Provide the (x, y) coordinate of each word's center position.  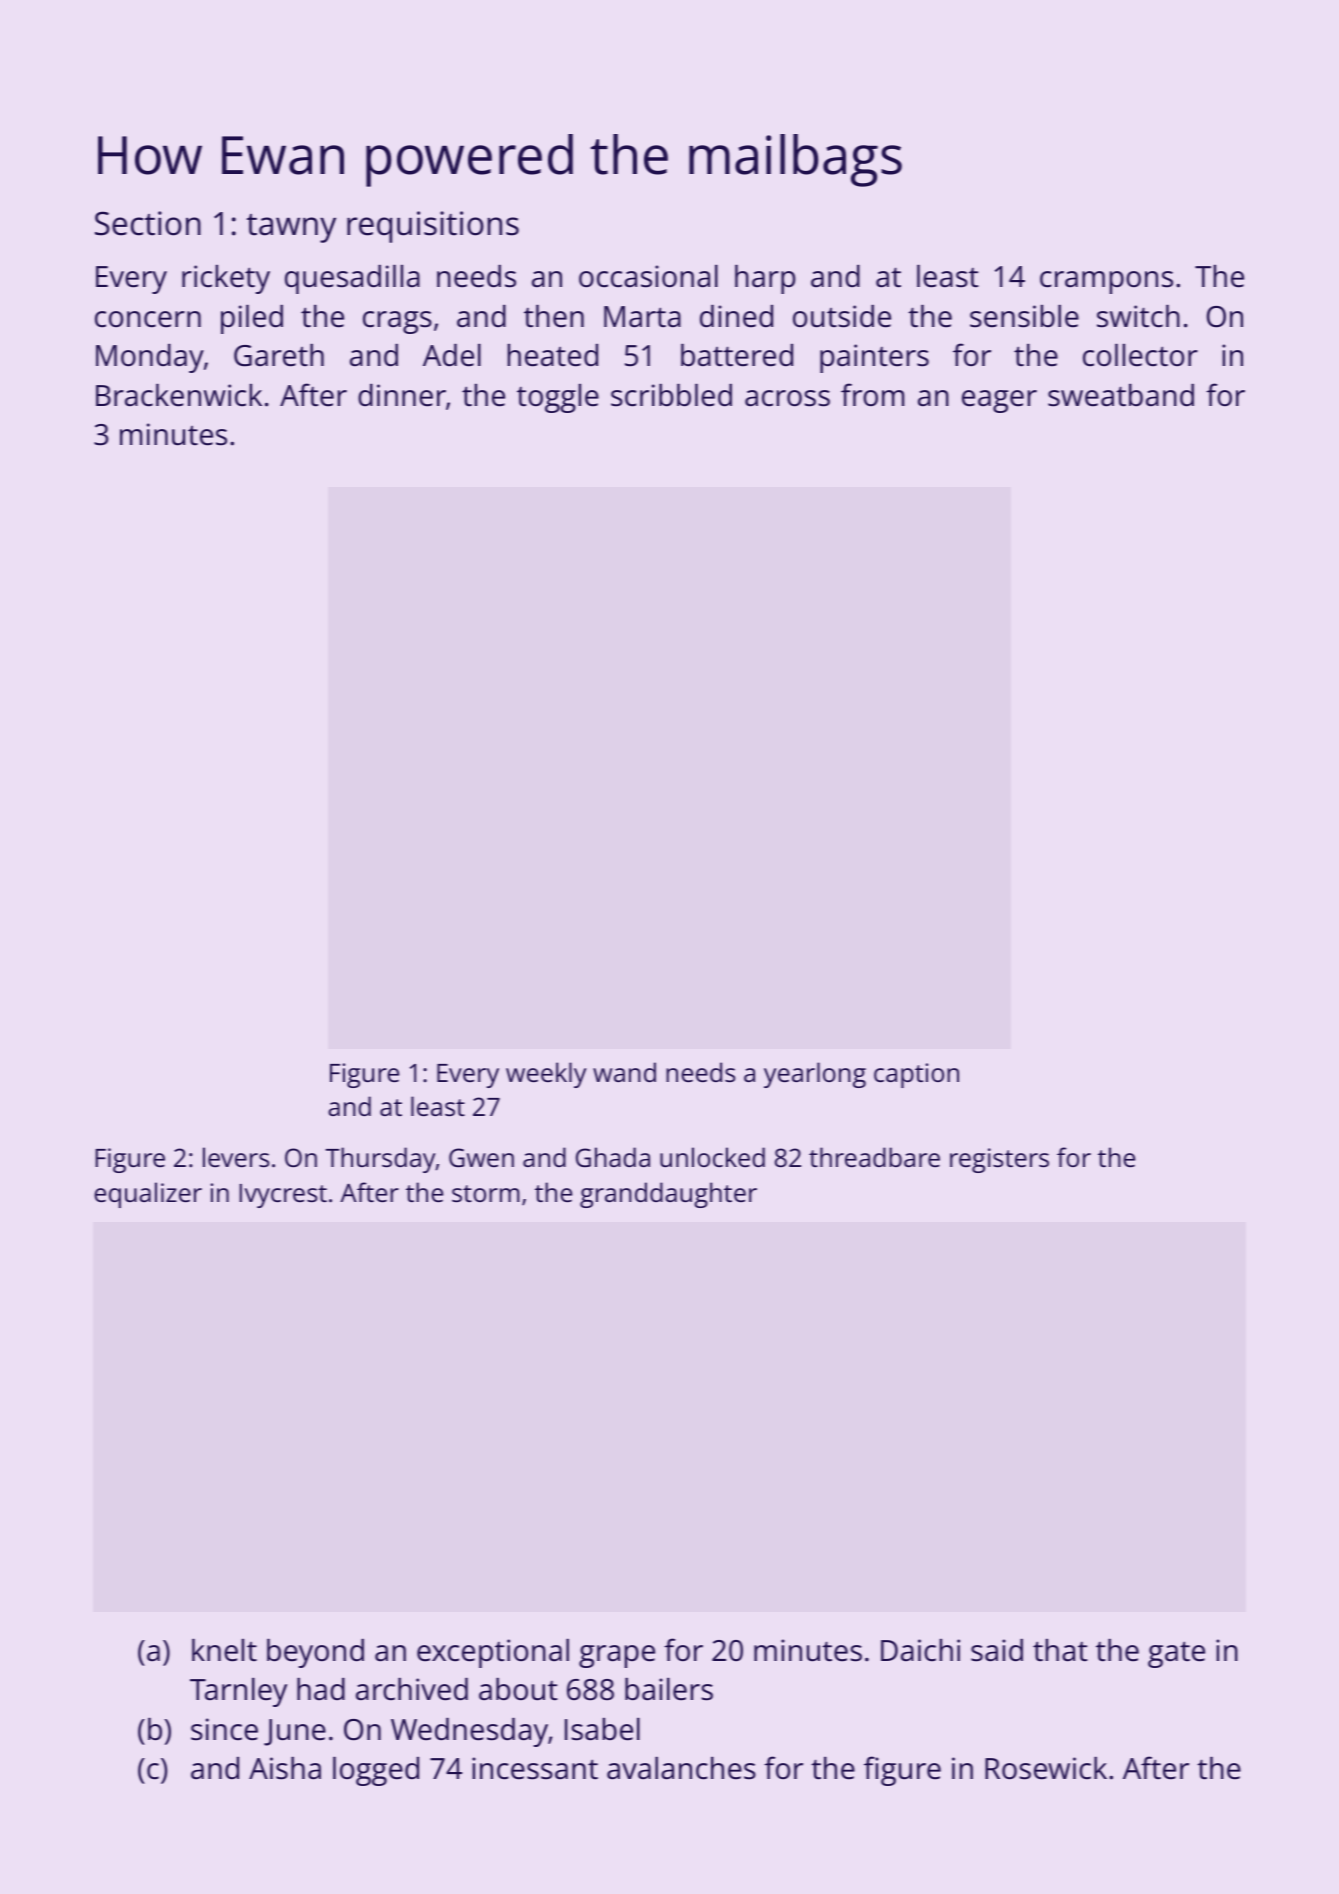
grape (617, 1656)
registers (999, 1160)
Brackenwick (179, 395)
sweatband (1121, 395)
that (1060, 1650)
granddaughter (668, 1195)
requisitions (433, 227)
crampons (1106, 282)
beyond (315, 1653)
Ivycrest (283, 1196)
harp (765, 279)
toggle (558, 398)
